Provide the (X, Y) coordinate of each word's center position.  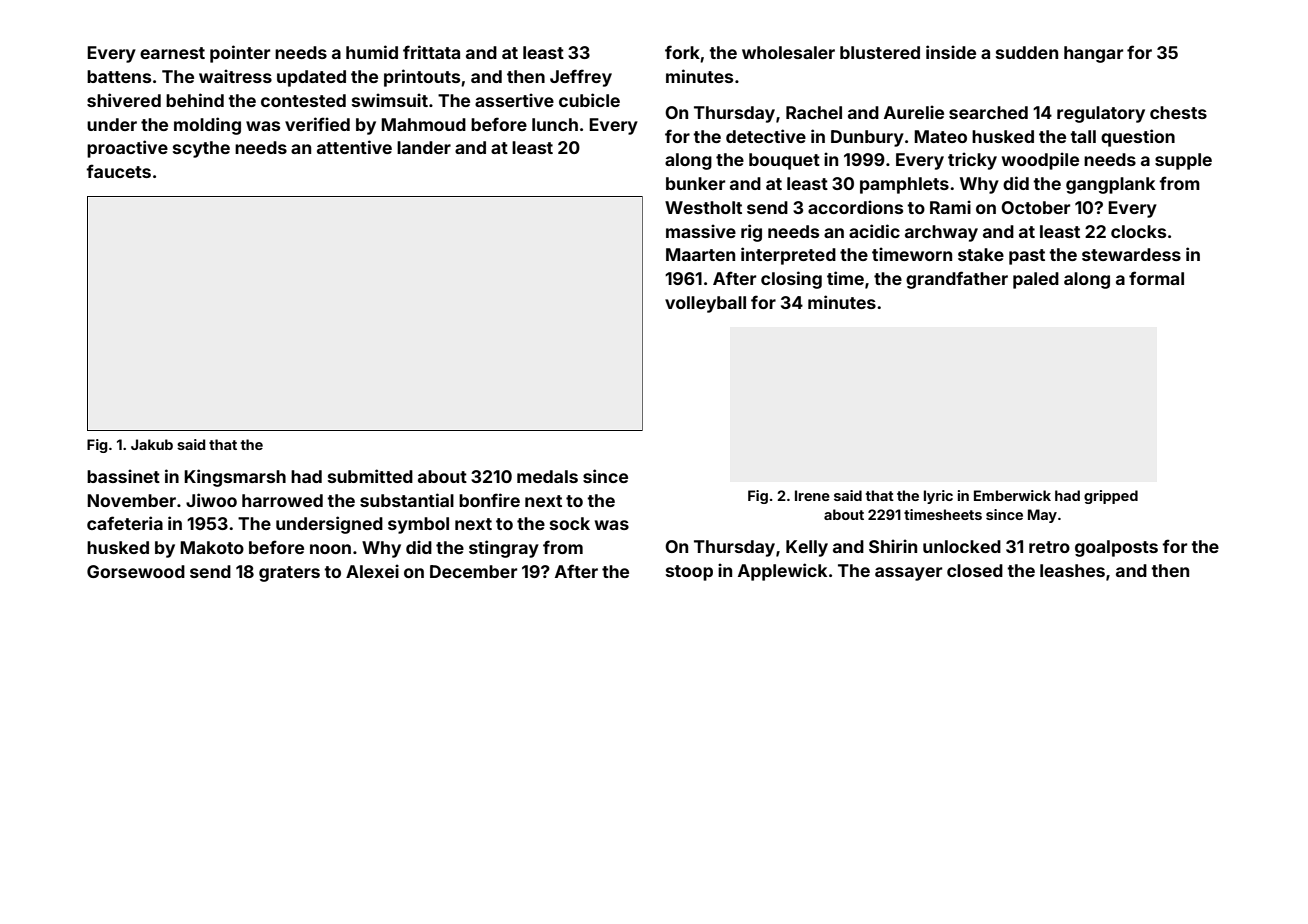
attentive (354, 147)
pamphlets (904, 185)
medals (547, 476)
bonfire (489, 500)
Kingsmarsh (235, 478)
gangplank (1110, 185)
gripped (1111, 497)
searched (988, 112)
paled (1036, 280)
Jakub (152, 444)
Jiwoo (211, 500)
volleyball (705, 304)
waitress (235, 76)
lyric (938, 497)
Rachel (814, 112)
